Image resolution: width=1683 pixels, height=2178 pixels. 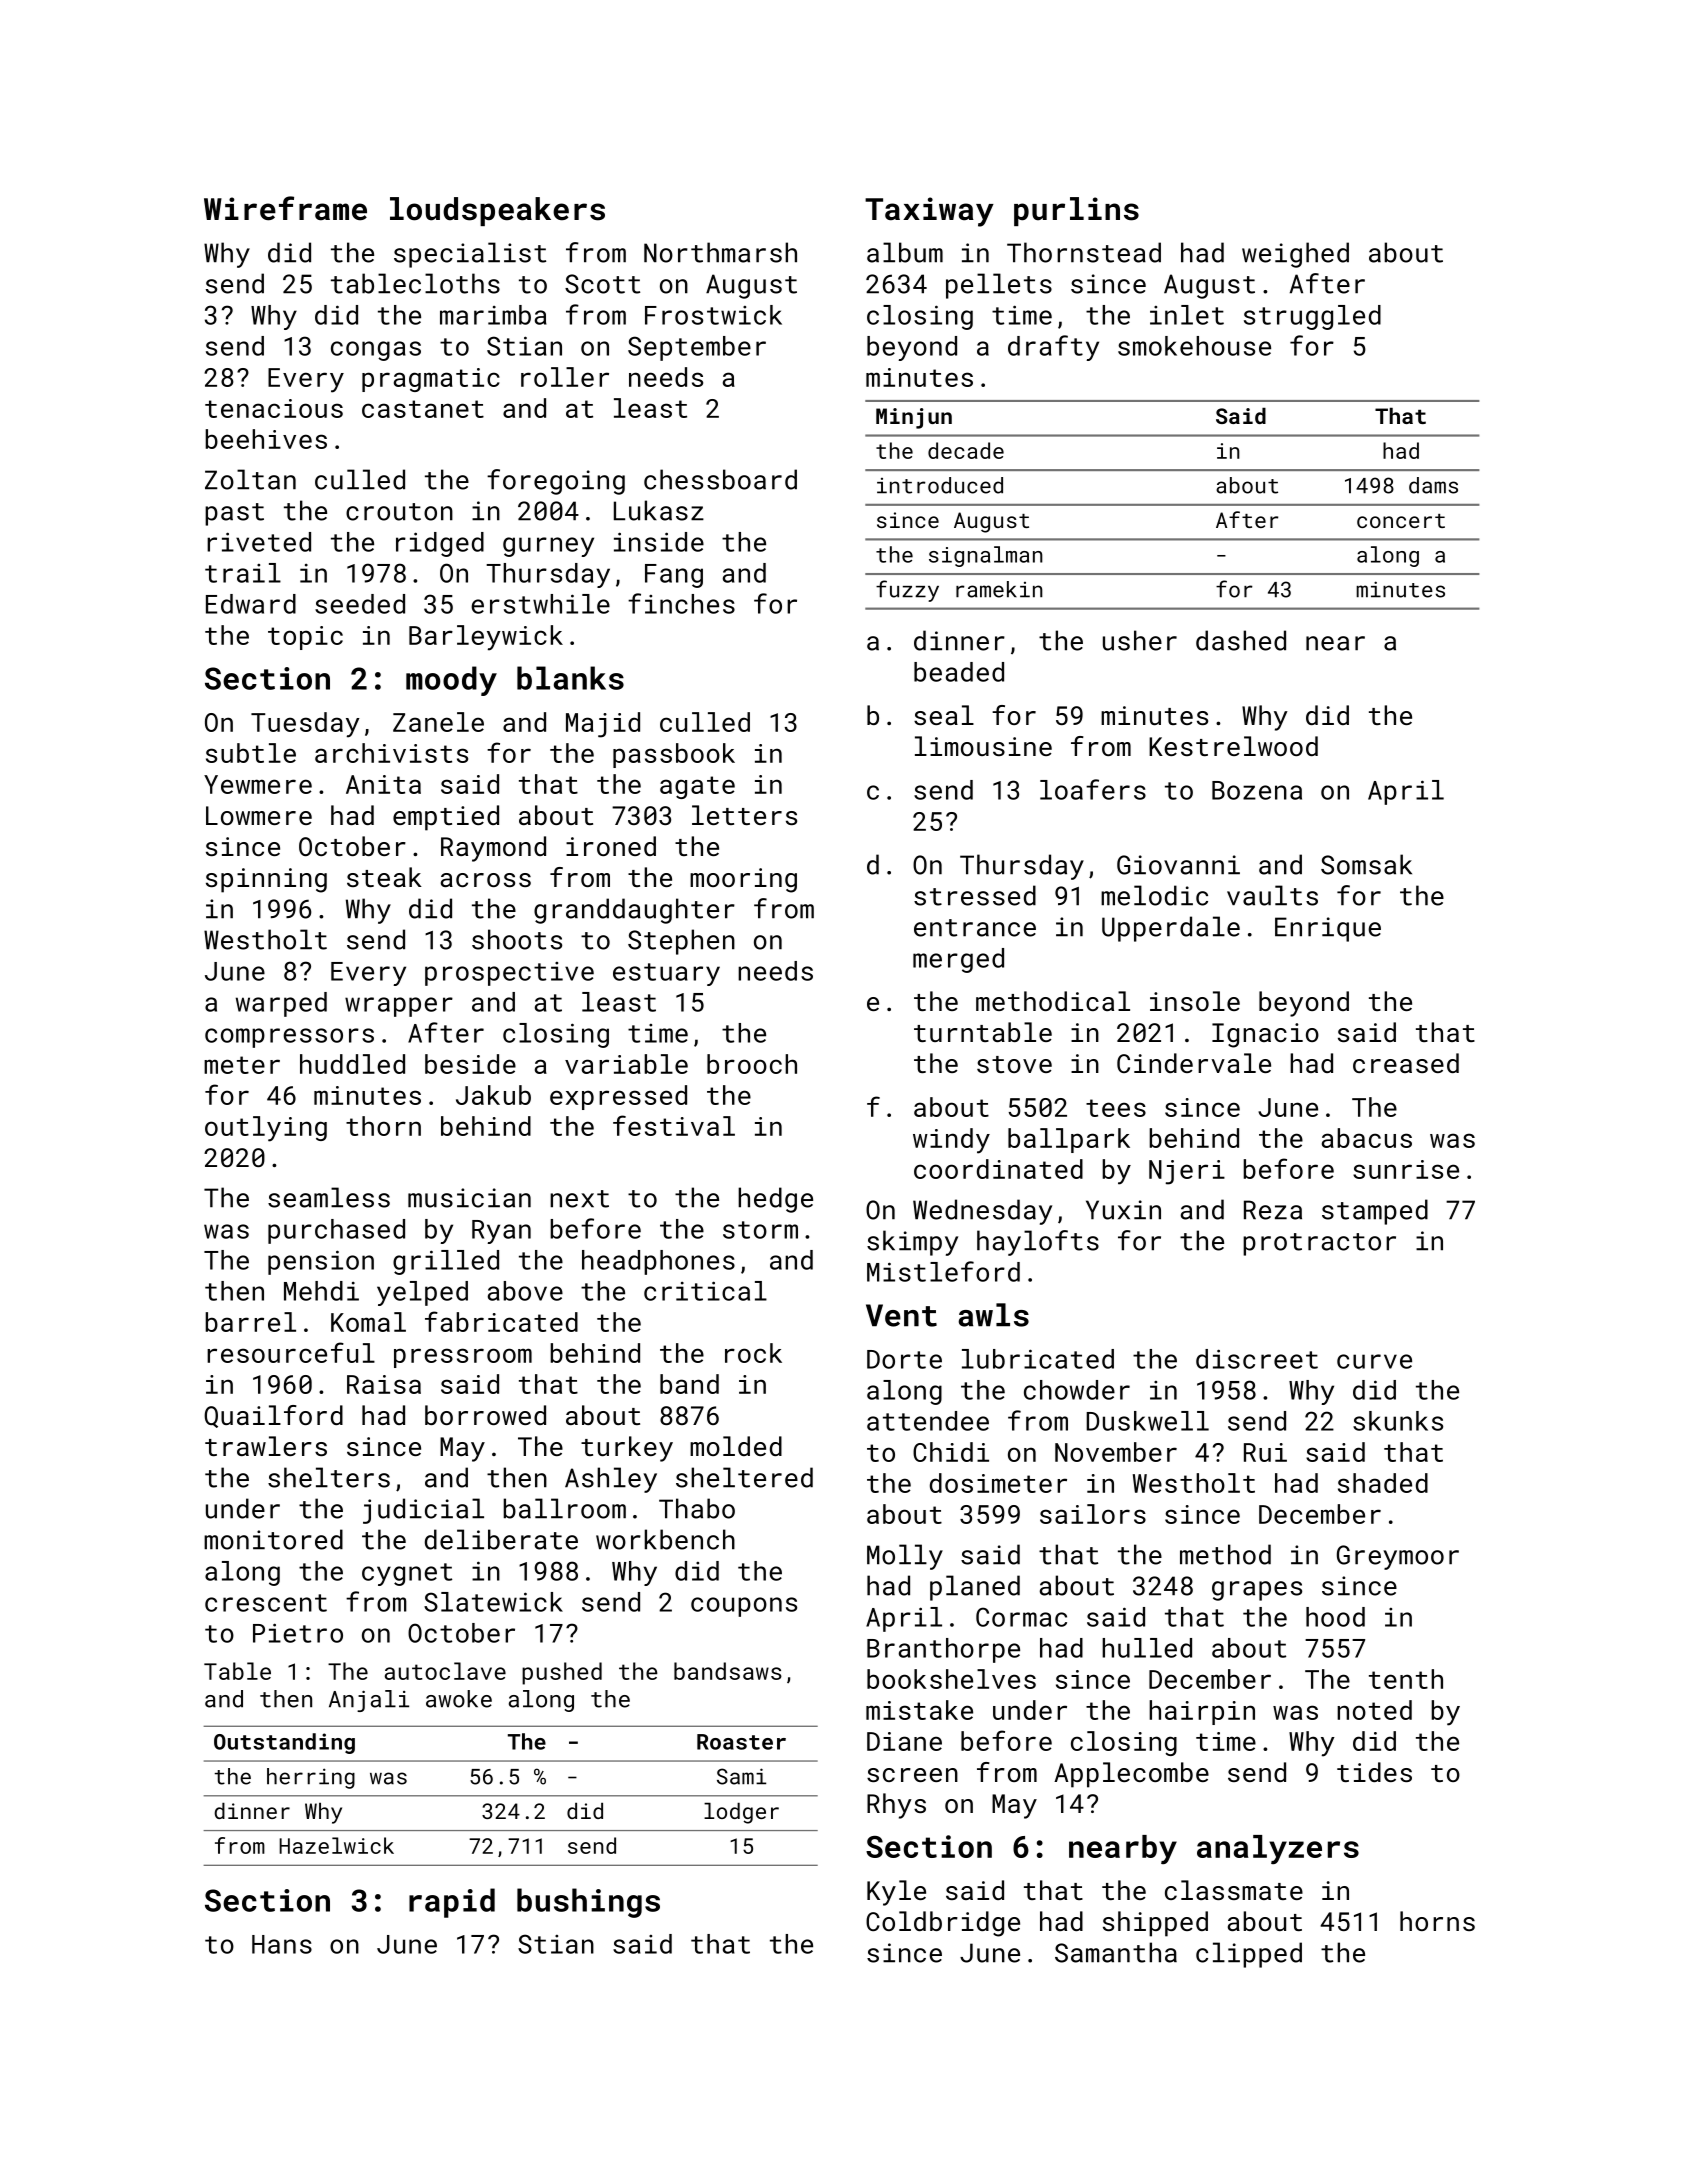 I want to click on herring, so click(x=311, y=1778).
